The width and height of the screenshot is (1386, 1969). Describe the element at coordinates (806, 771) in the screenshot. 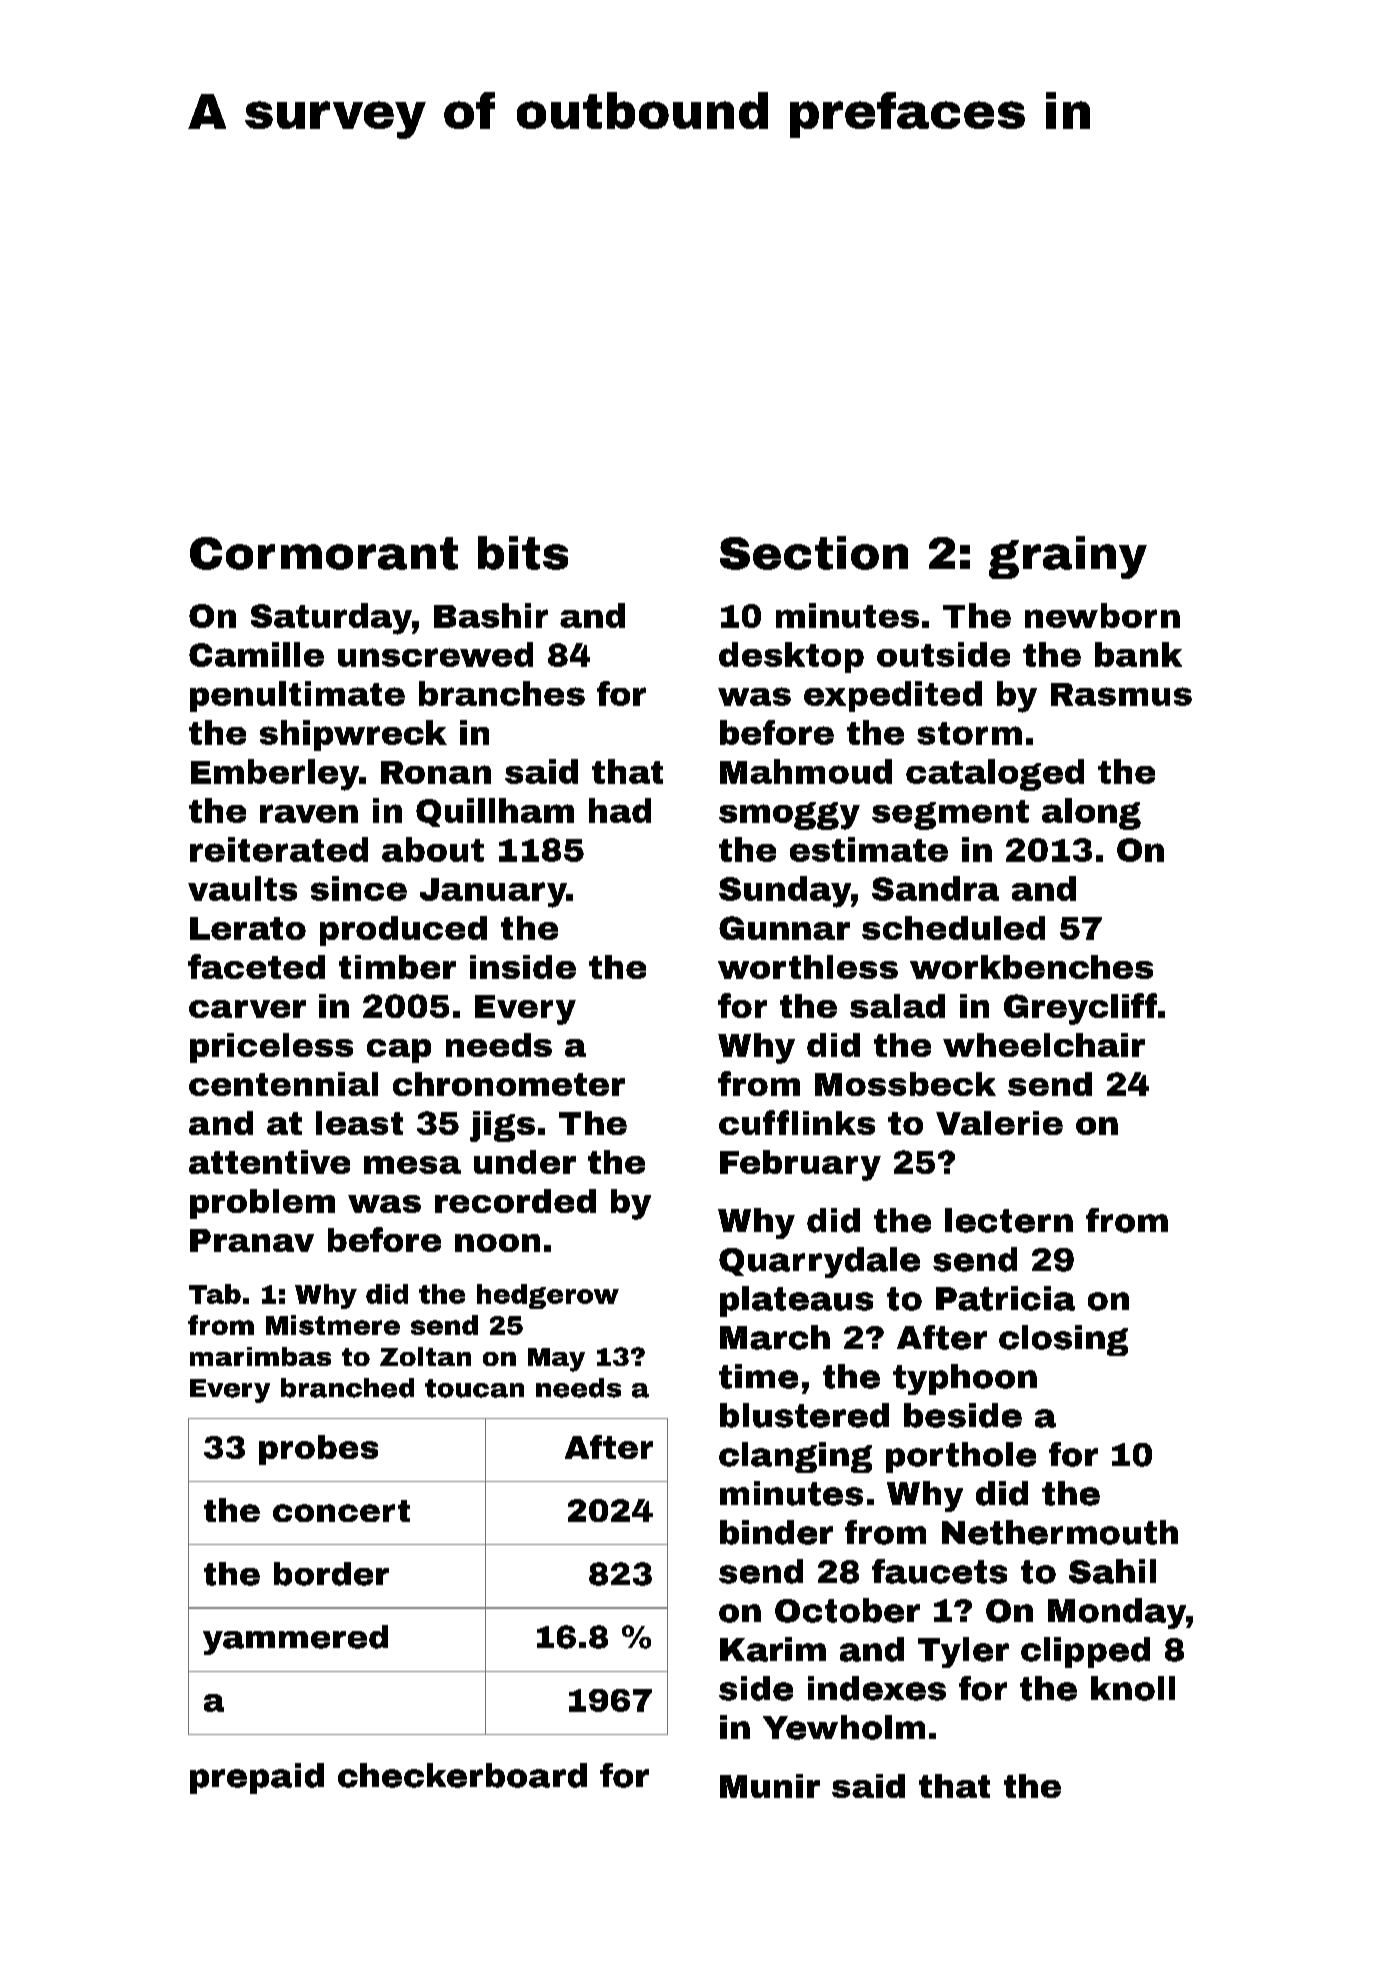

I see `Mahmoud` at that location.
